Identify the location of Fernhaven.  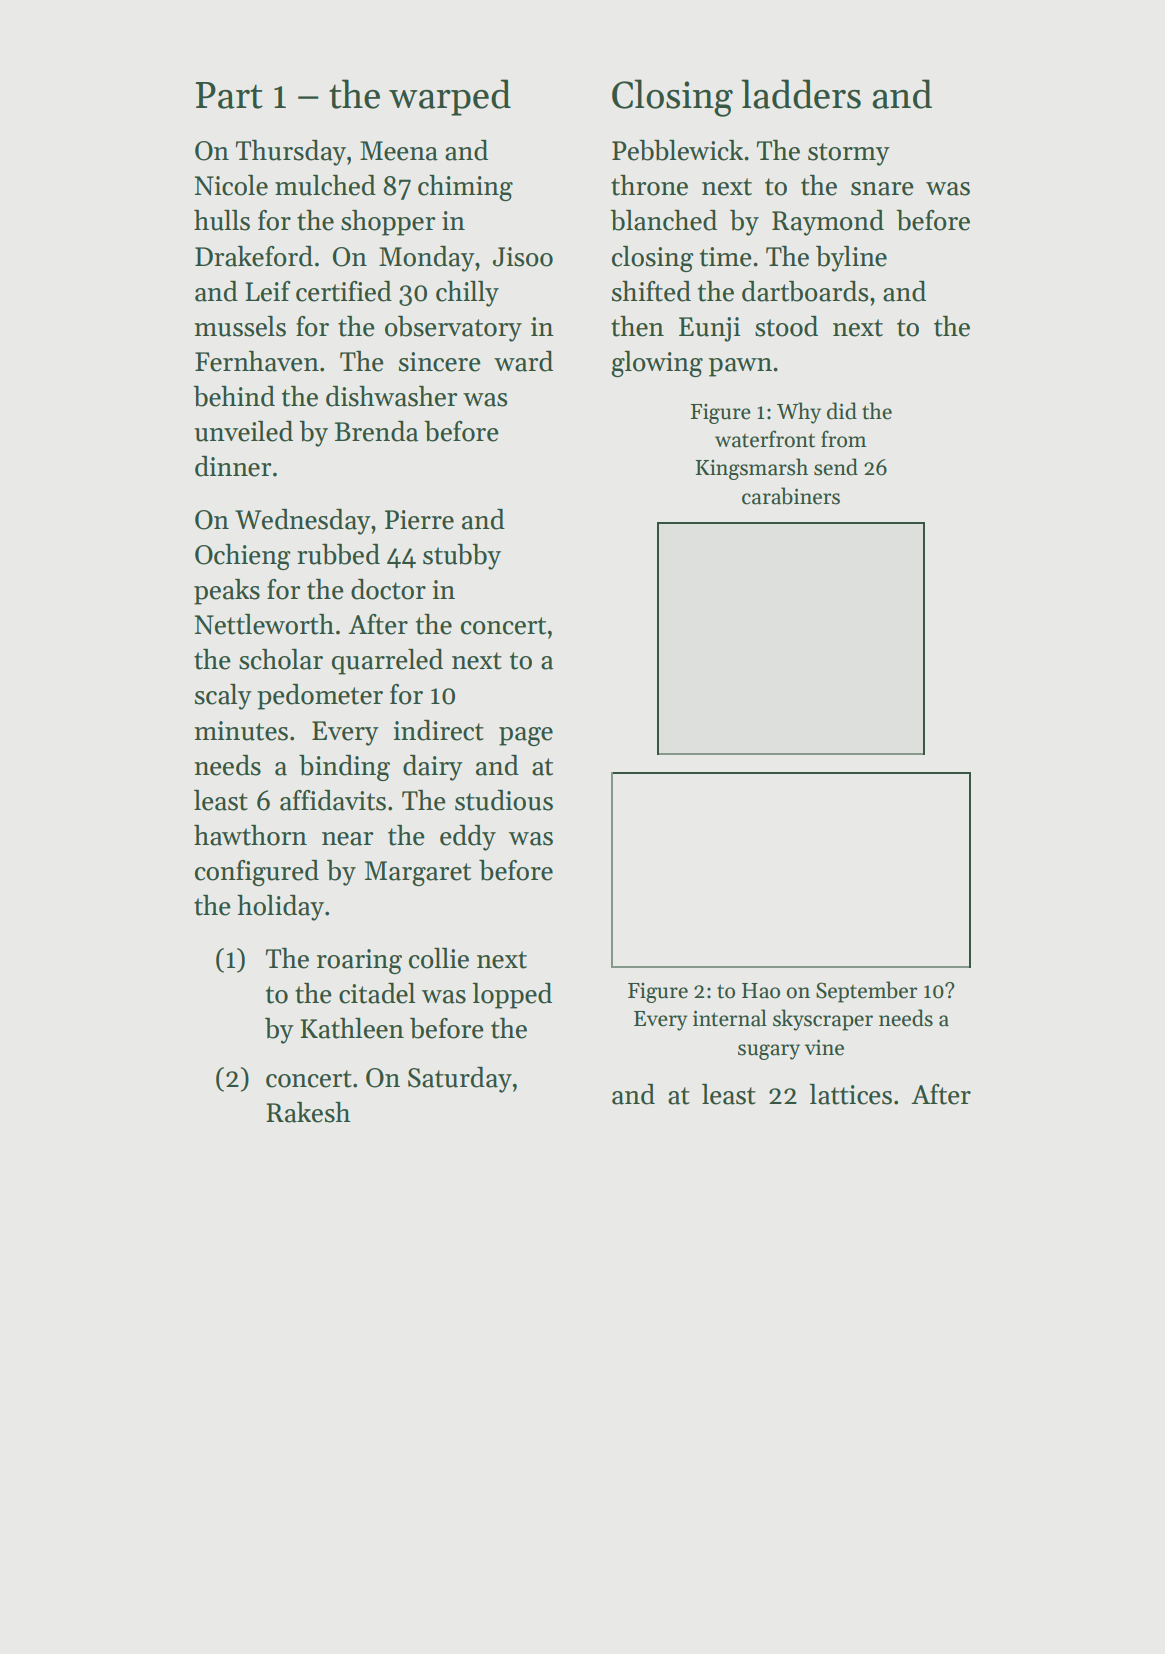
(257, 361).
